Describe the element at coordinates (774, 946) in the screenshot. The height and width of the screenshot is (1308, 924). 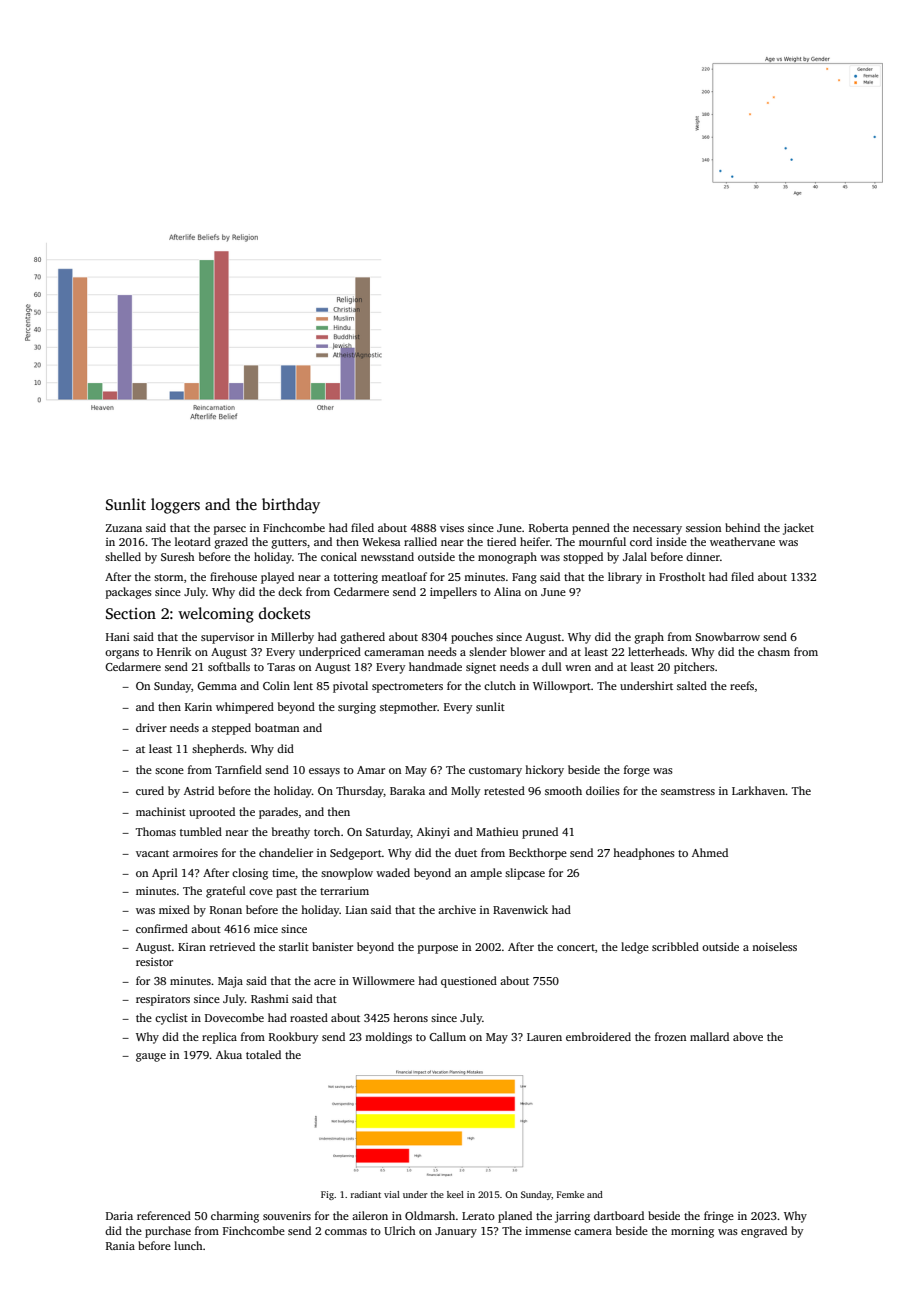
I see `noiseless` at that location.
